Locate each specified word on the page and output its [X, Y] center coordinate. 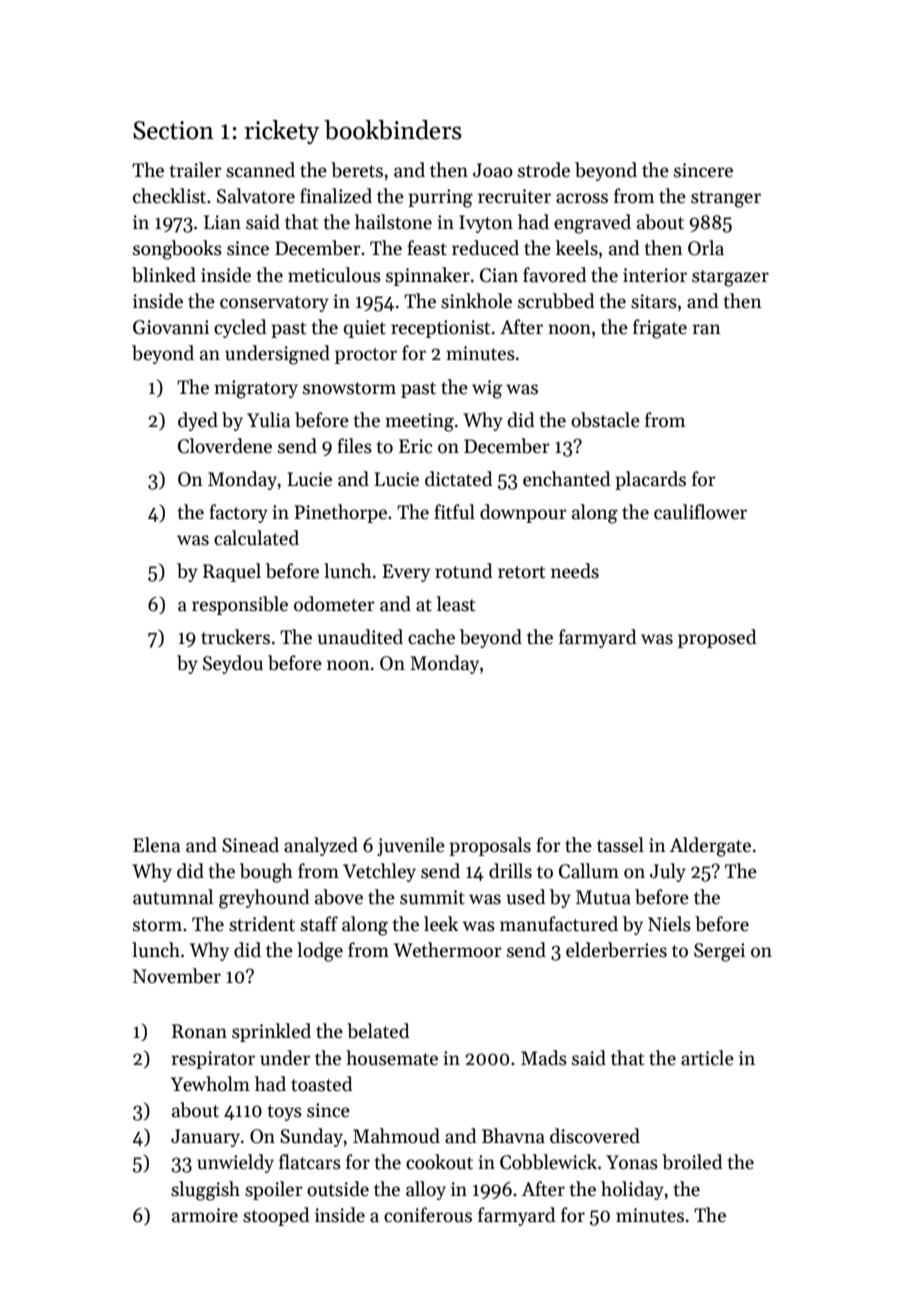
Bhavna [513, 1136]
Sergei [719, 952]
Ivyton [486, 224]
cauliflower [700, 512]
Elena [156, 845]
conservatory [274, 304]
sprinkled [271, 1032]
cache [431, 637]
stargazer [730, 278]
